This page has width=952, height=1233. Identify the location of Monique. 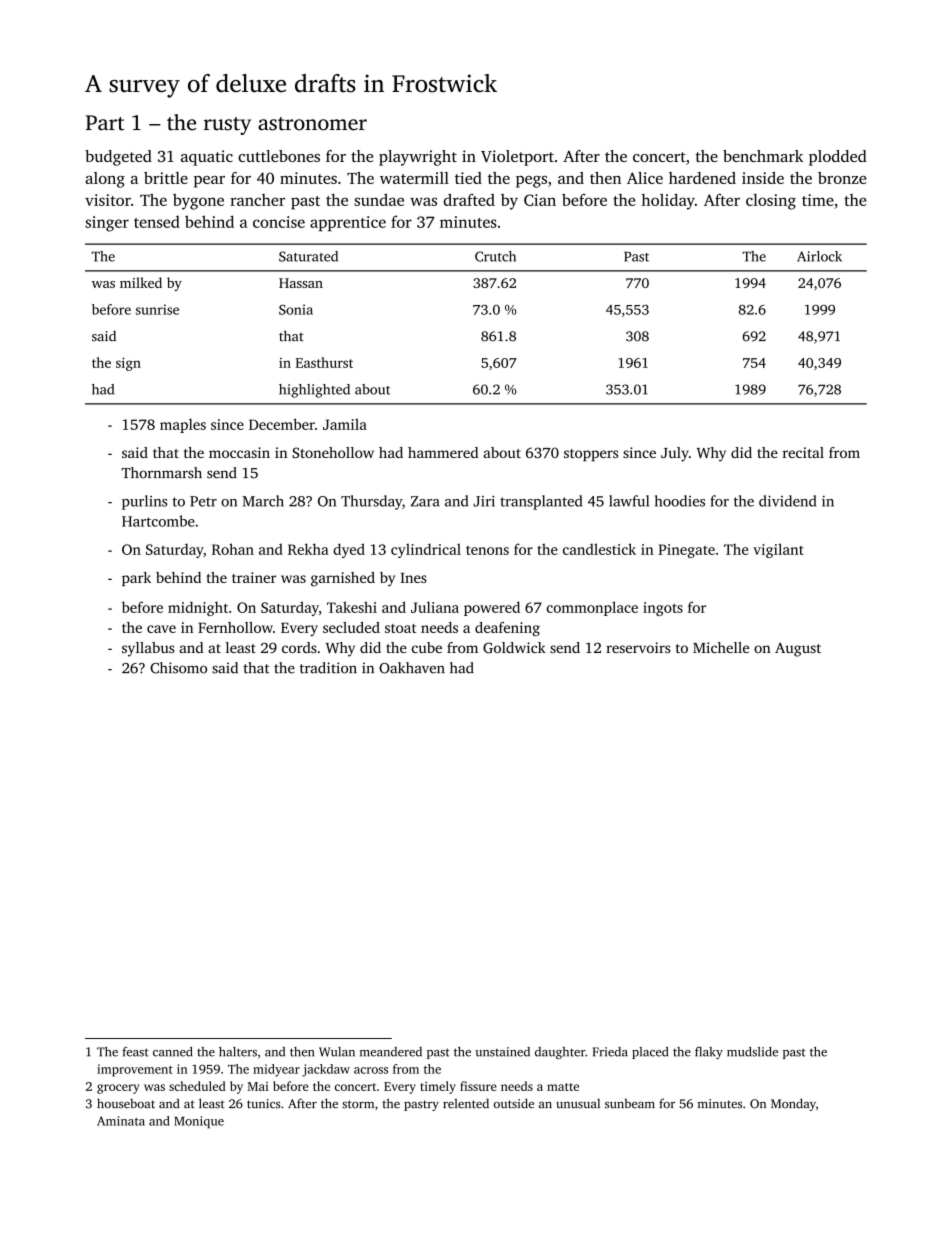
(199, 1122).
